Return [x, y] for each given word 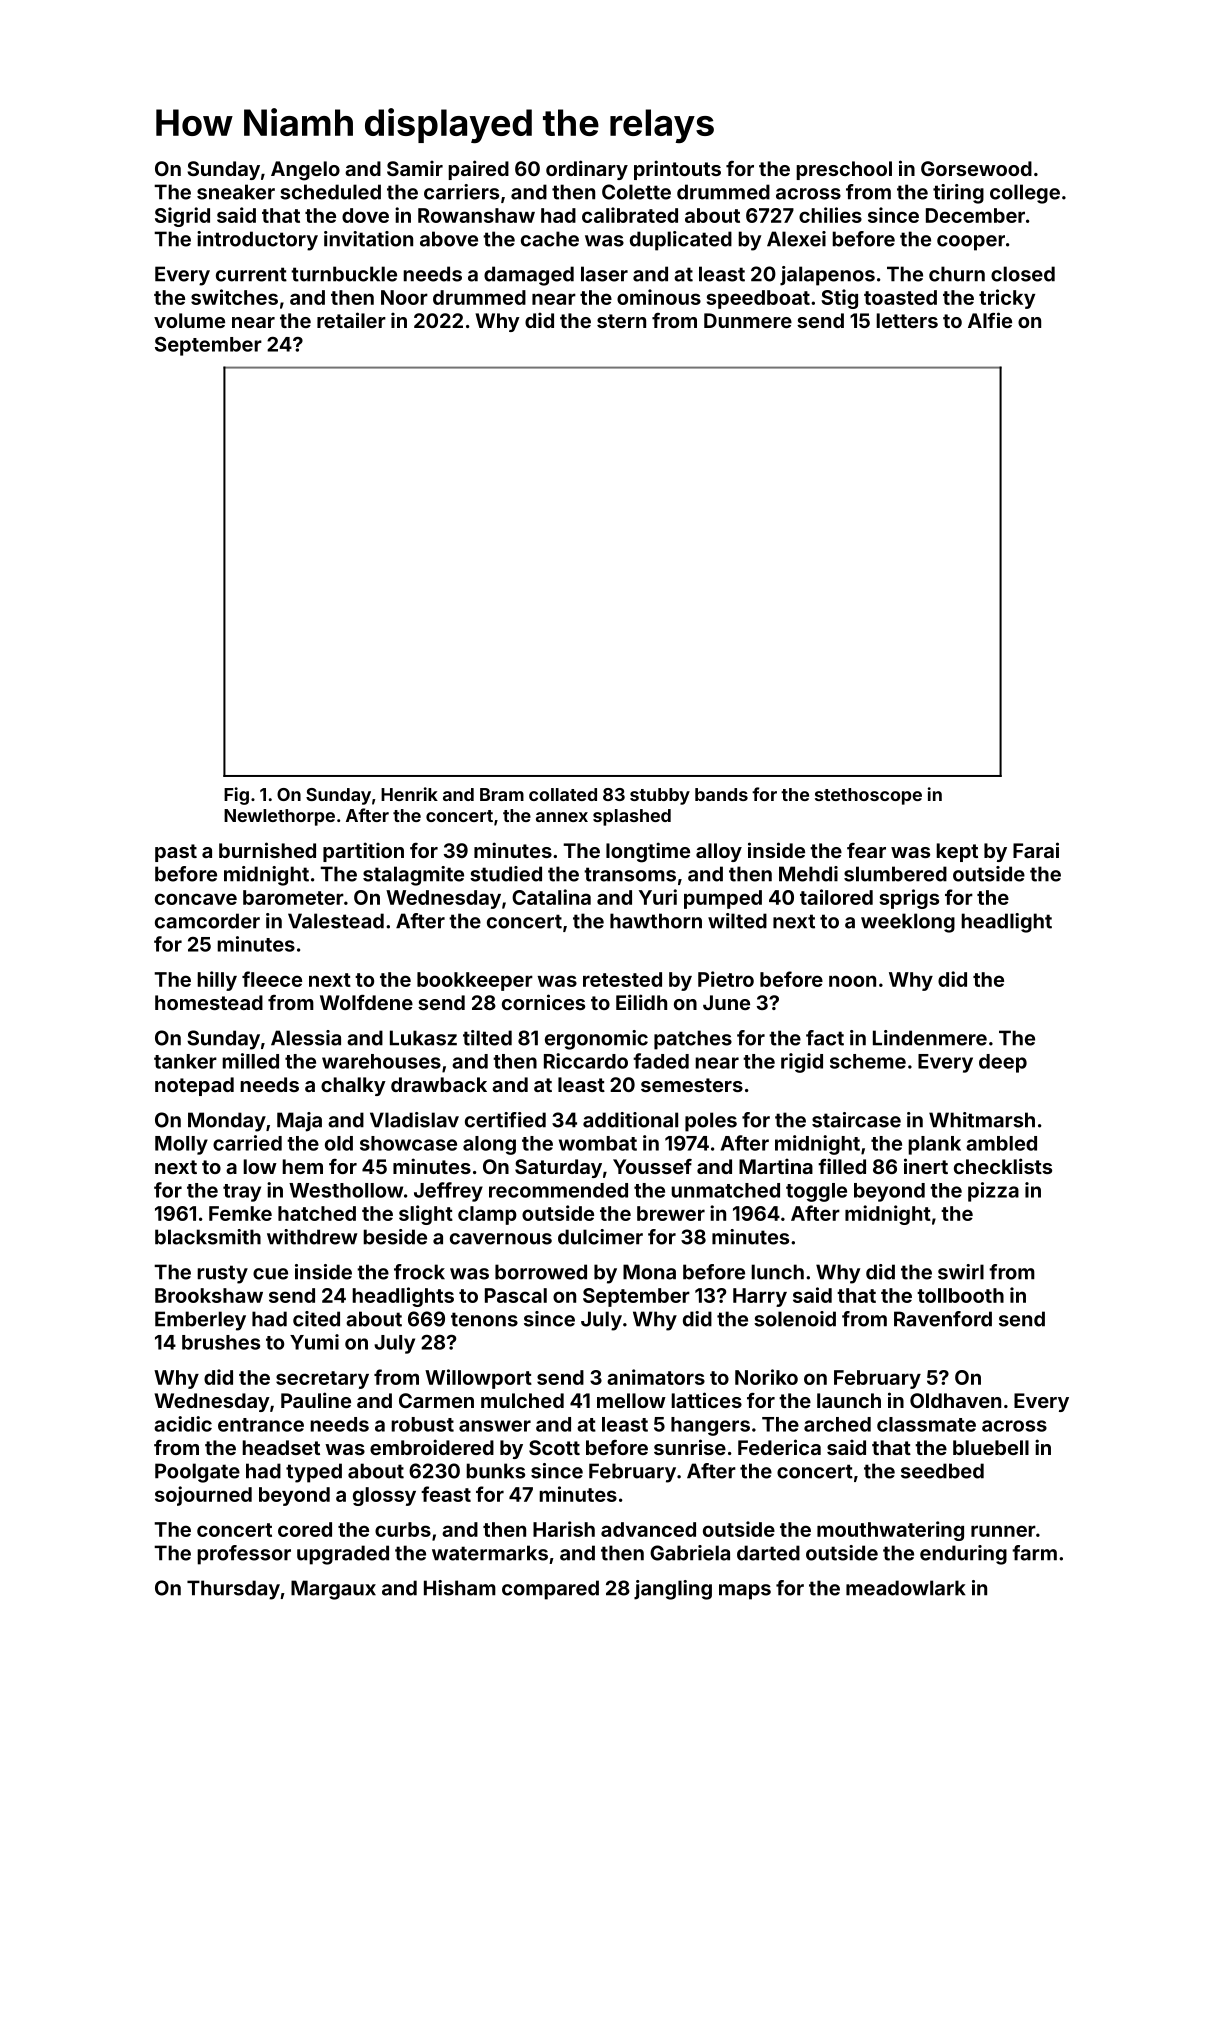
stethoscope [868, 796]
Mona [649, 1272]
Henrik [409, 794]
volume [189, 320]
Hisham [460, 1588]
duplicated [681, 241]
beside [395, 1237]
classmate [926, 1424]
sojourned [203, 1496]
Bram [502, 794]
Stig [839, 299]
